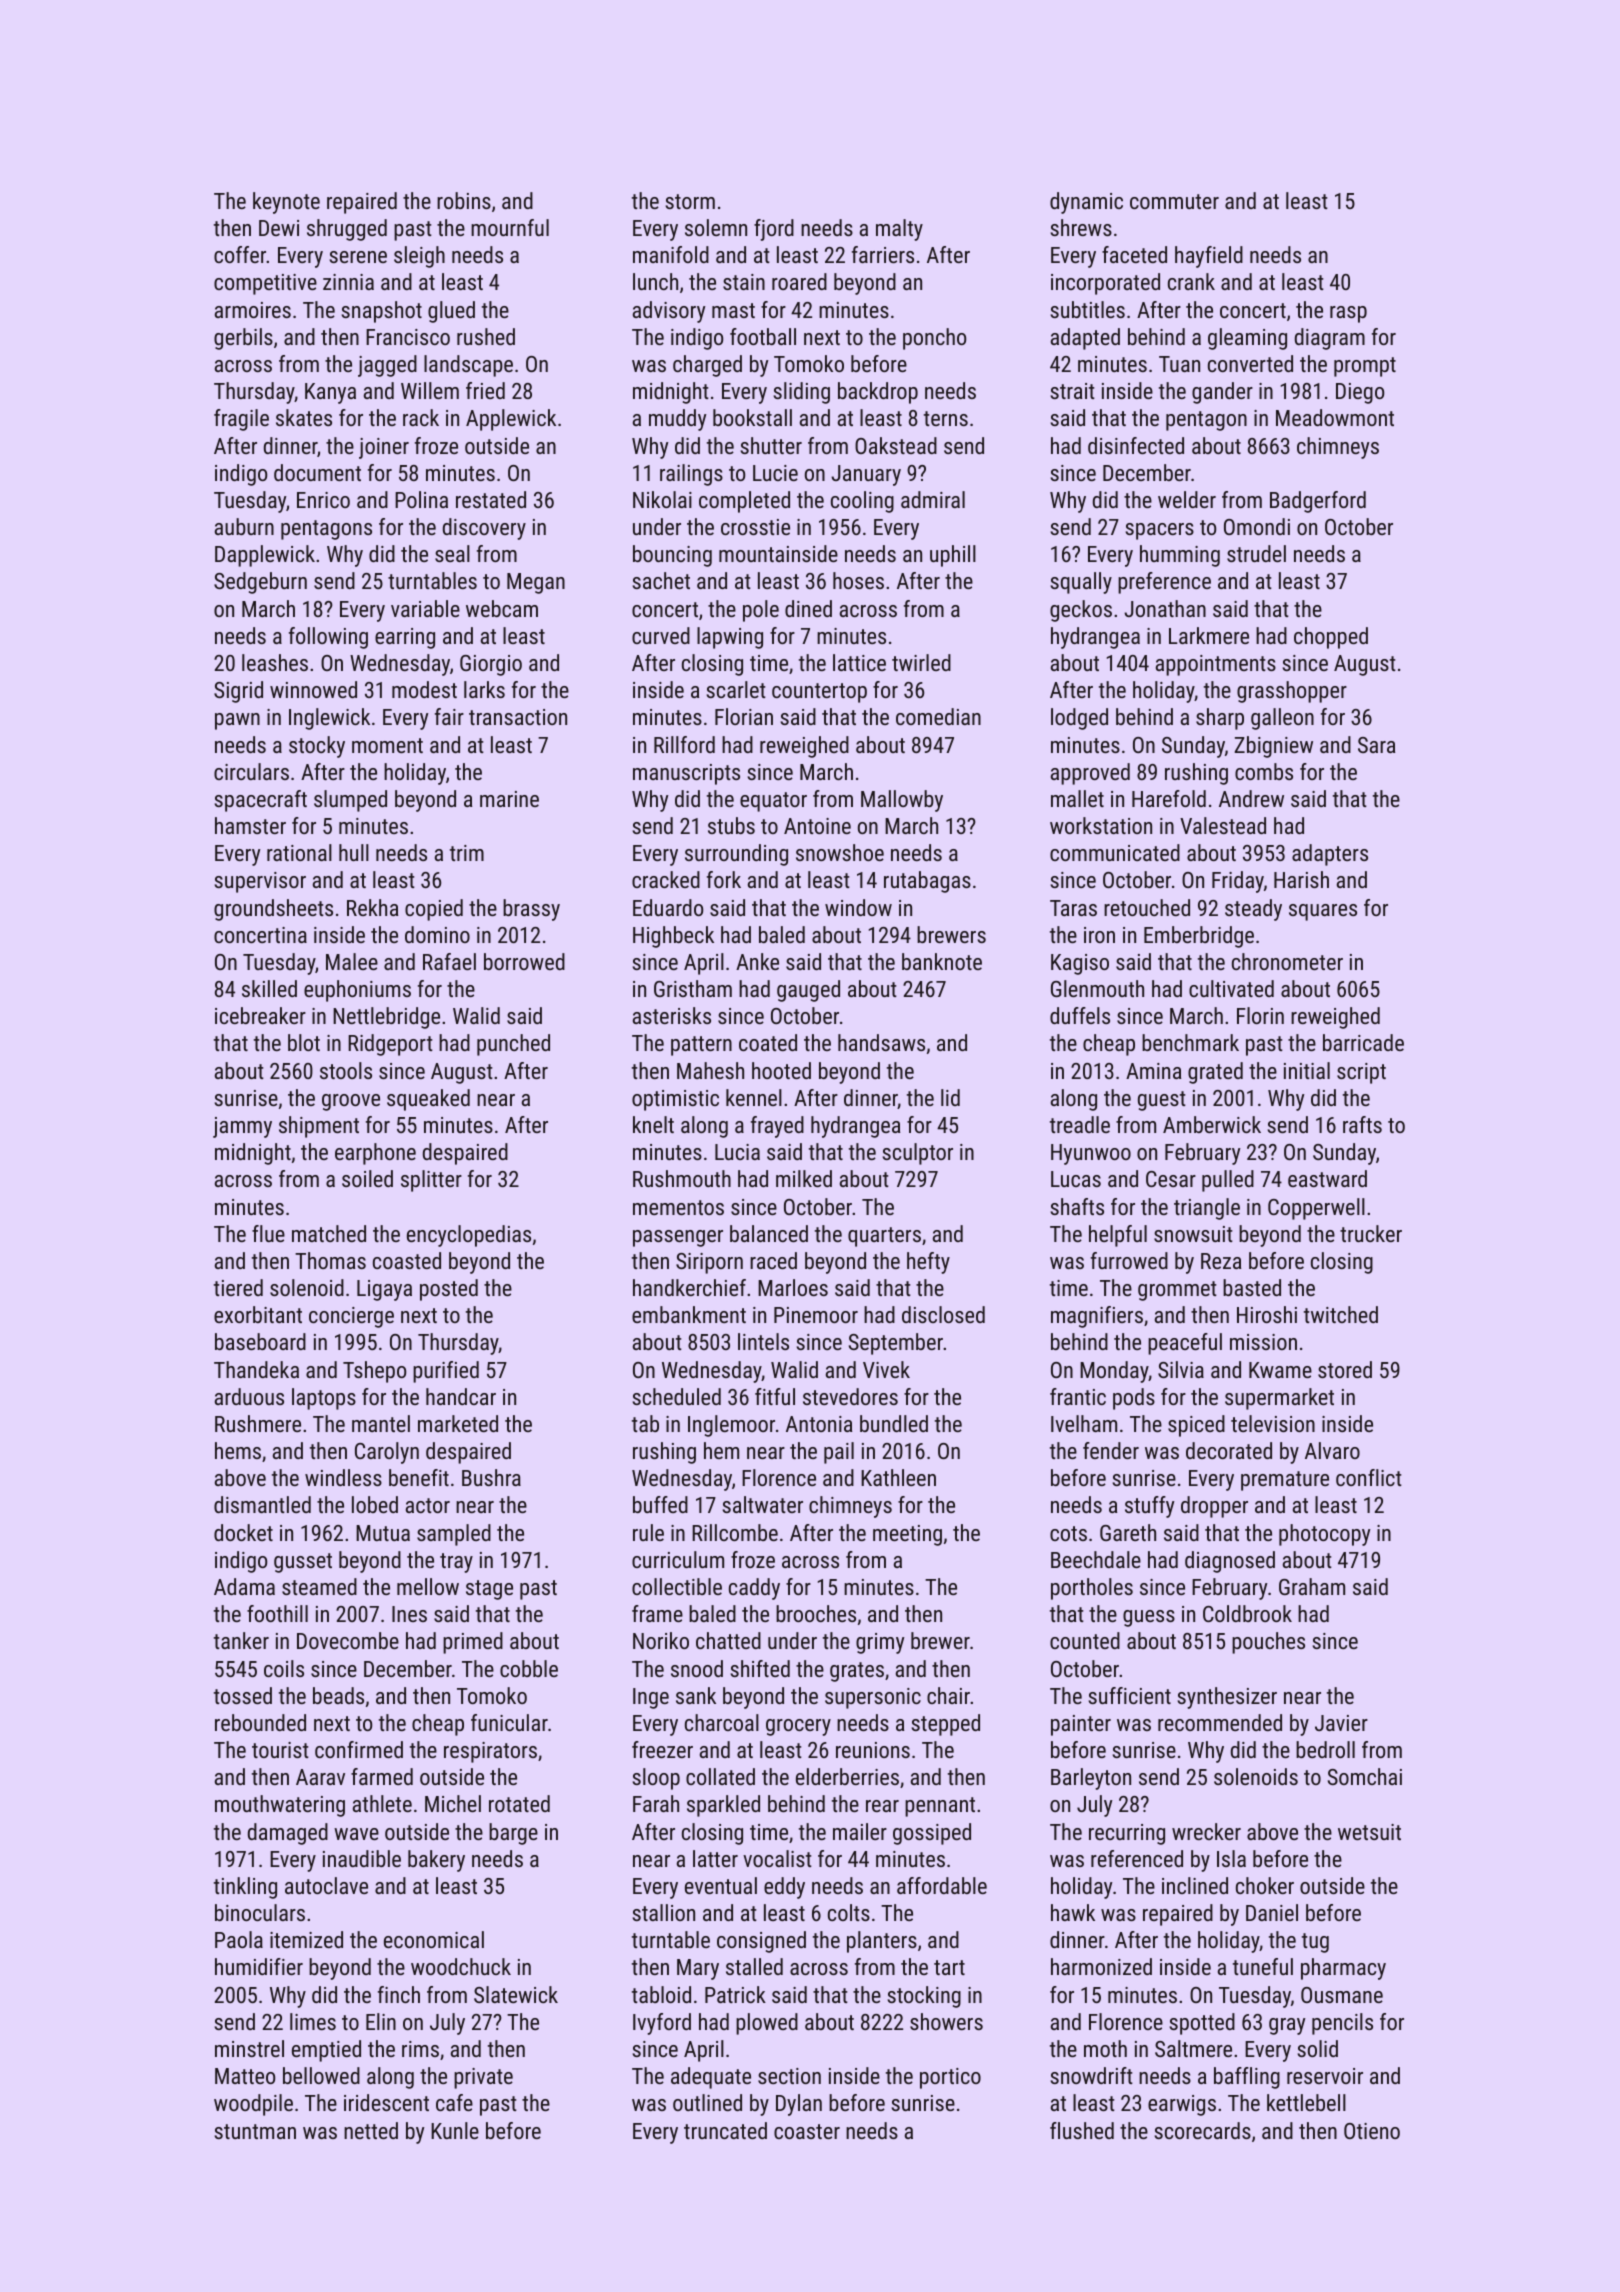 The image size is (1620, 2292). Describe the element at coordinates (769, 1233) in the screenshot. I see `balanced` at that location.
